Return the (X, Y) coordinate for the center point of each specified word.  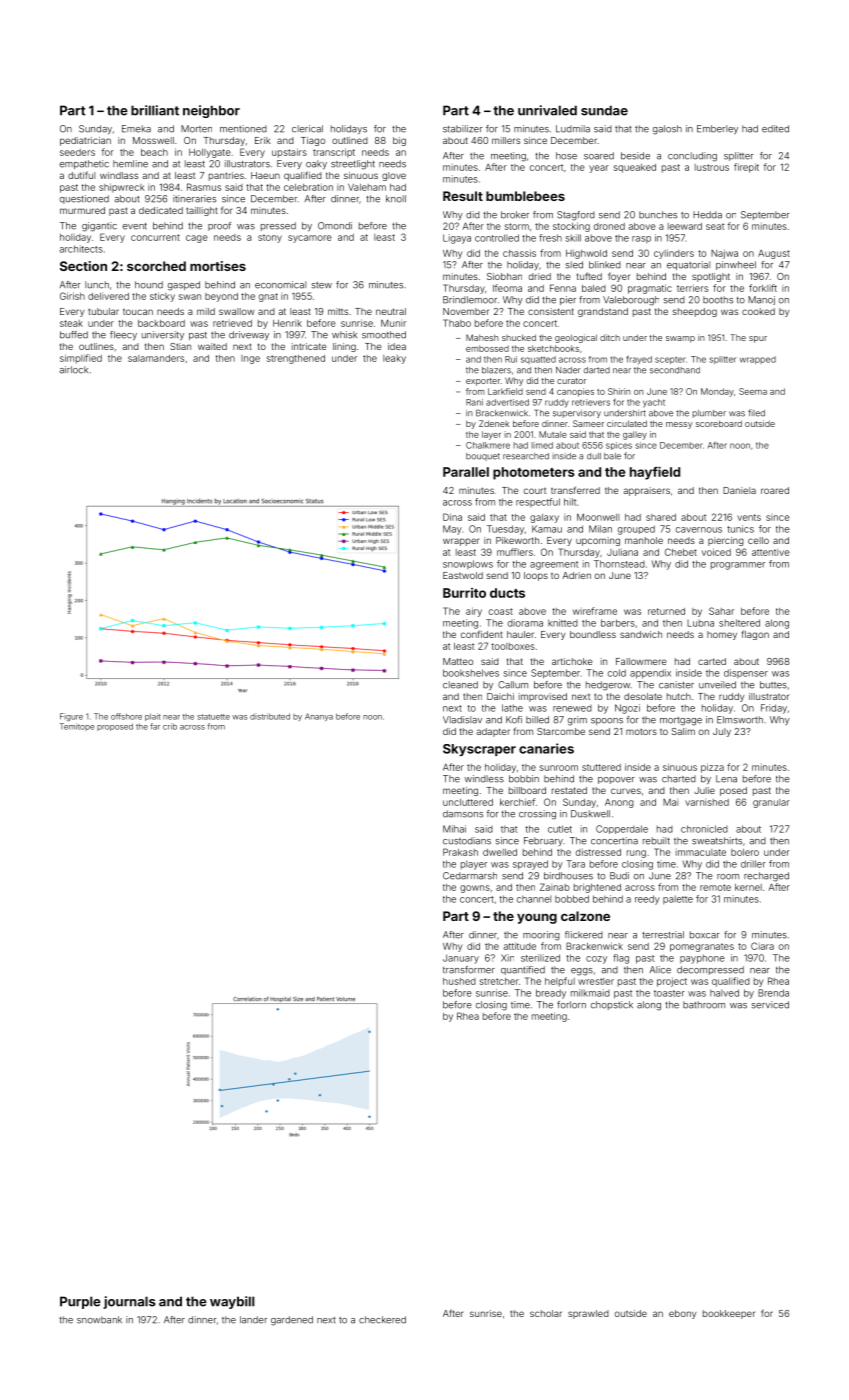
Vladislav (462, 720)
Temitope (77, 727)
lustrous (712, 167)
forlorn (571, 1005)
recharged (766, 877)
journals (129, 1302)
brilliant (155, 110)
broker (515, 215)
